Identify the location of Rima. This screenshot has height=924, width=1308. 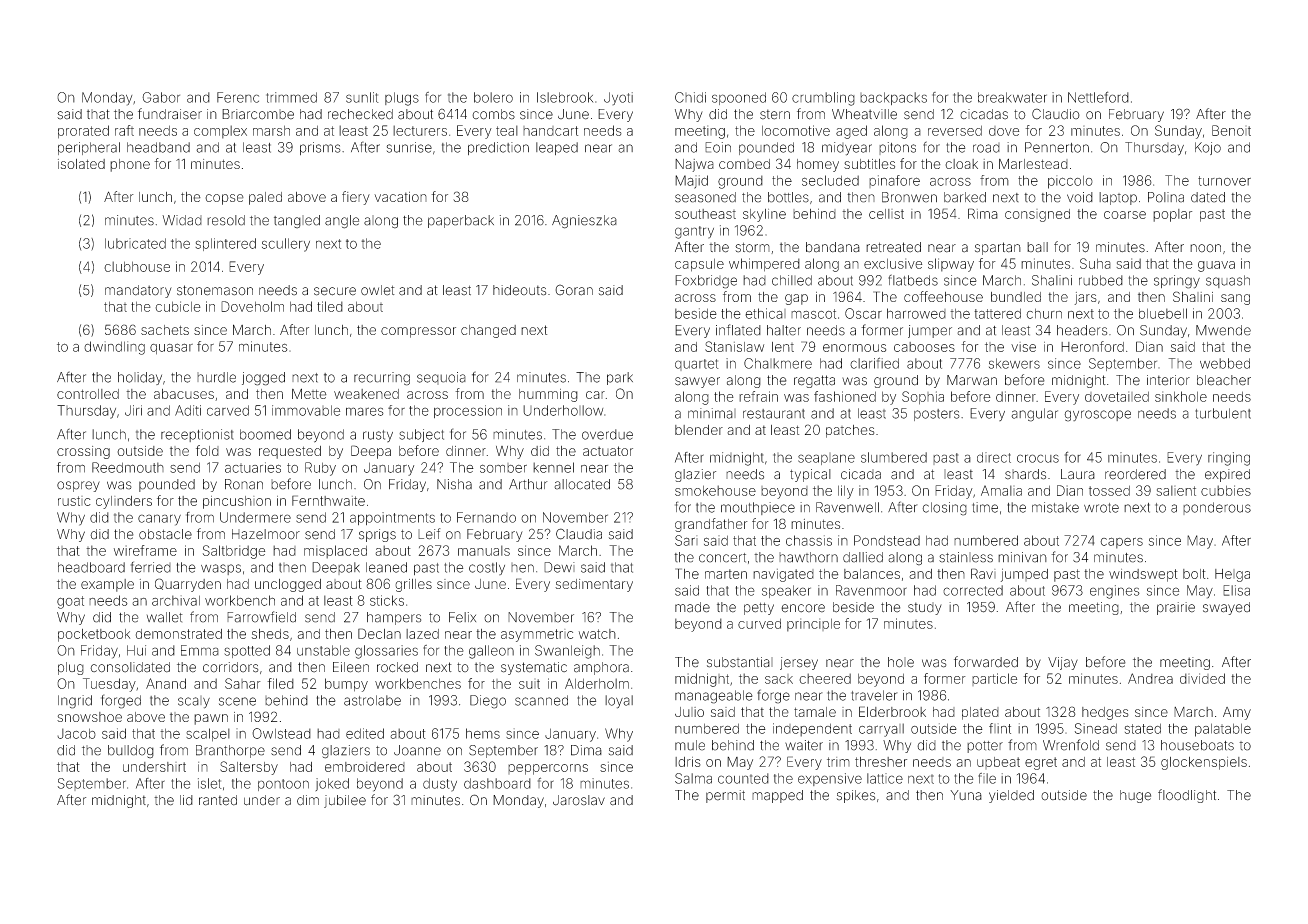
(983, 213).
